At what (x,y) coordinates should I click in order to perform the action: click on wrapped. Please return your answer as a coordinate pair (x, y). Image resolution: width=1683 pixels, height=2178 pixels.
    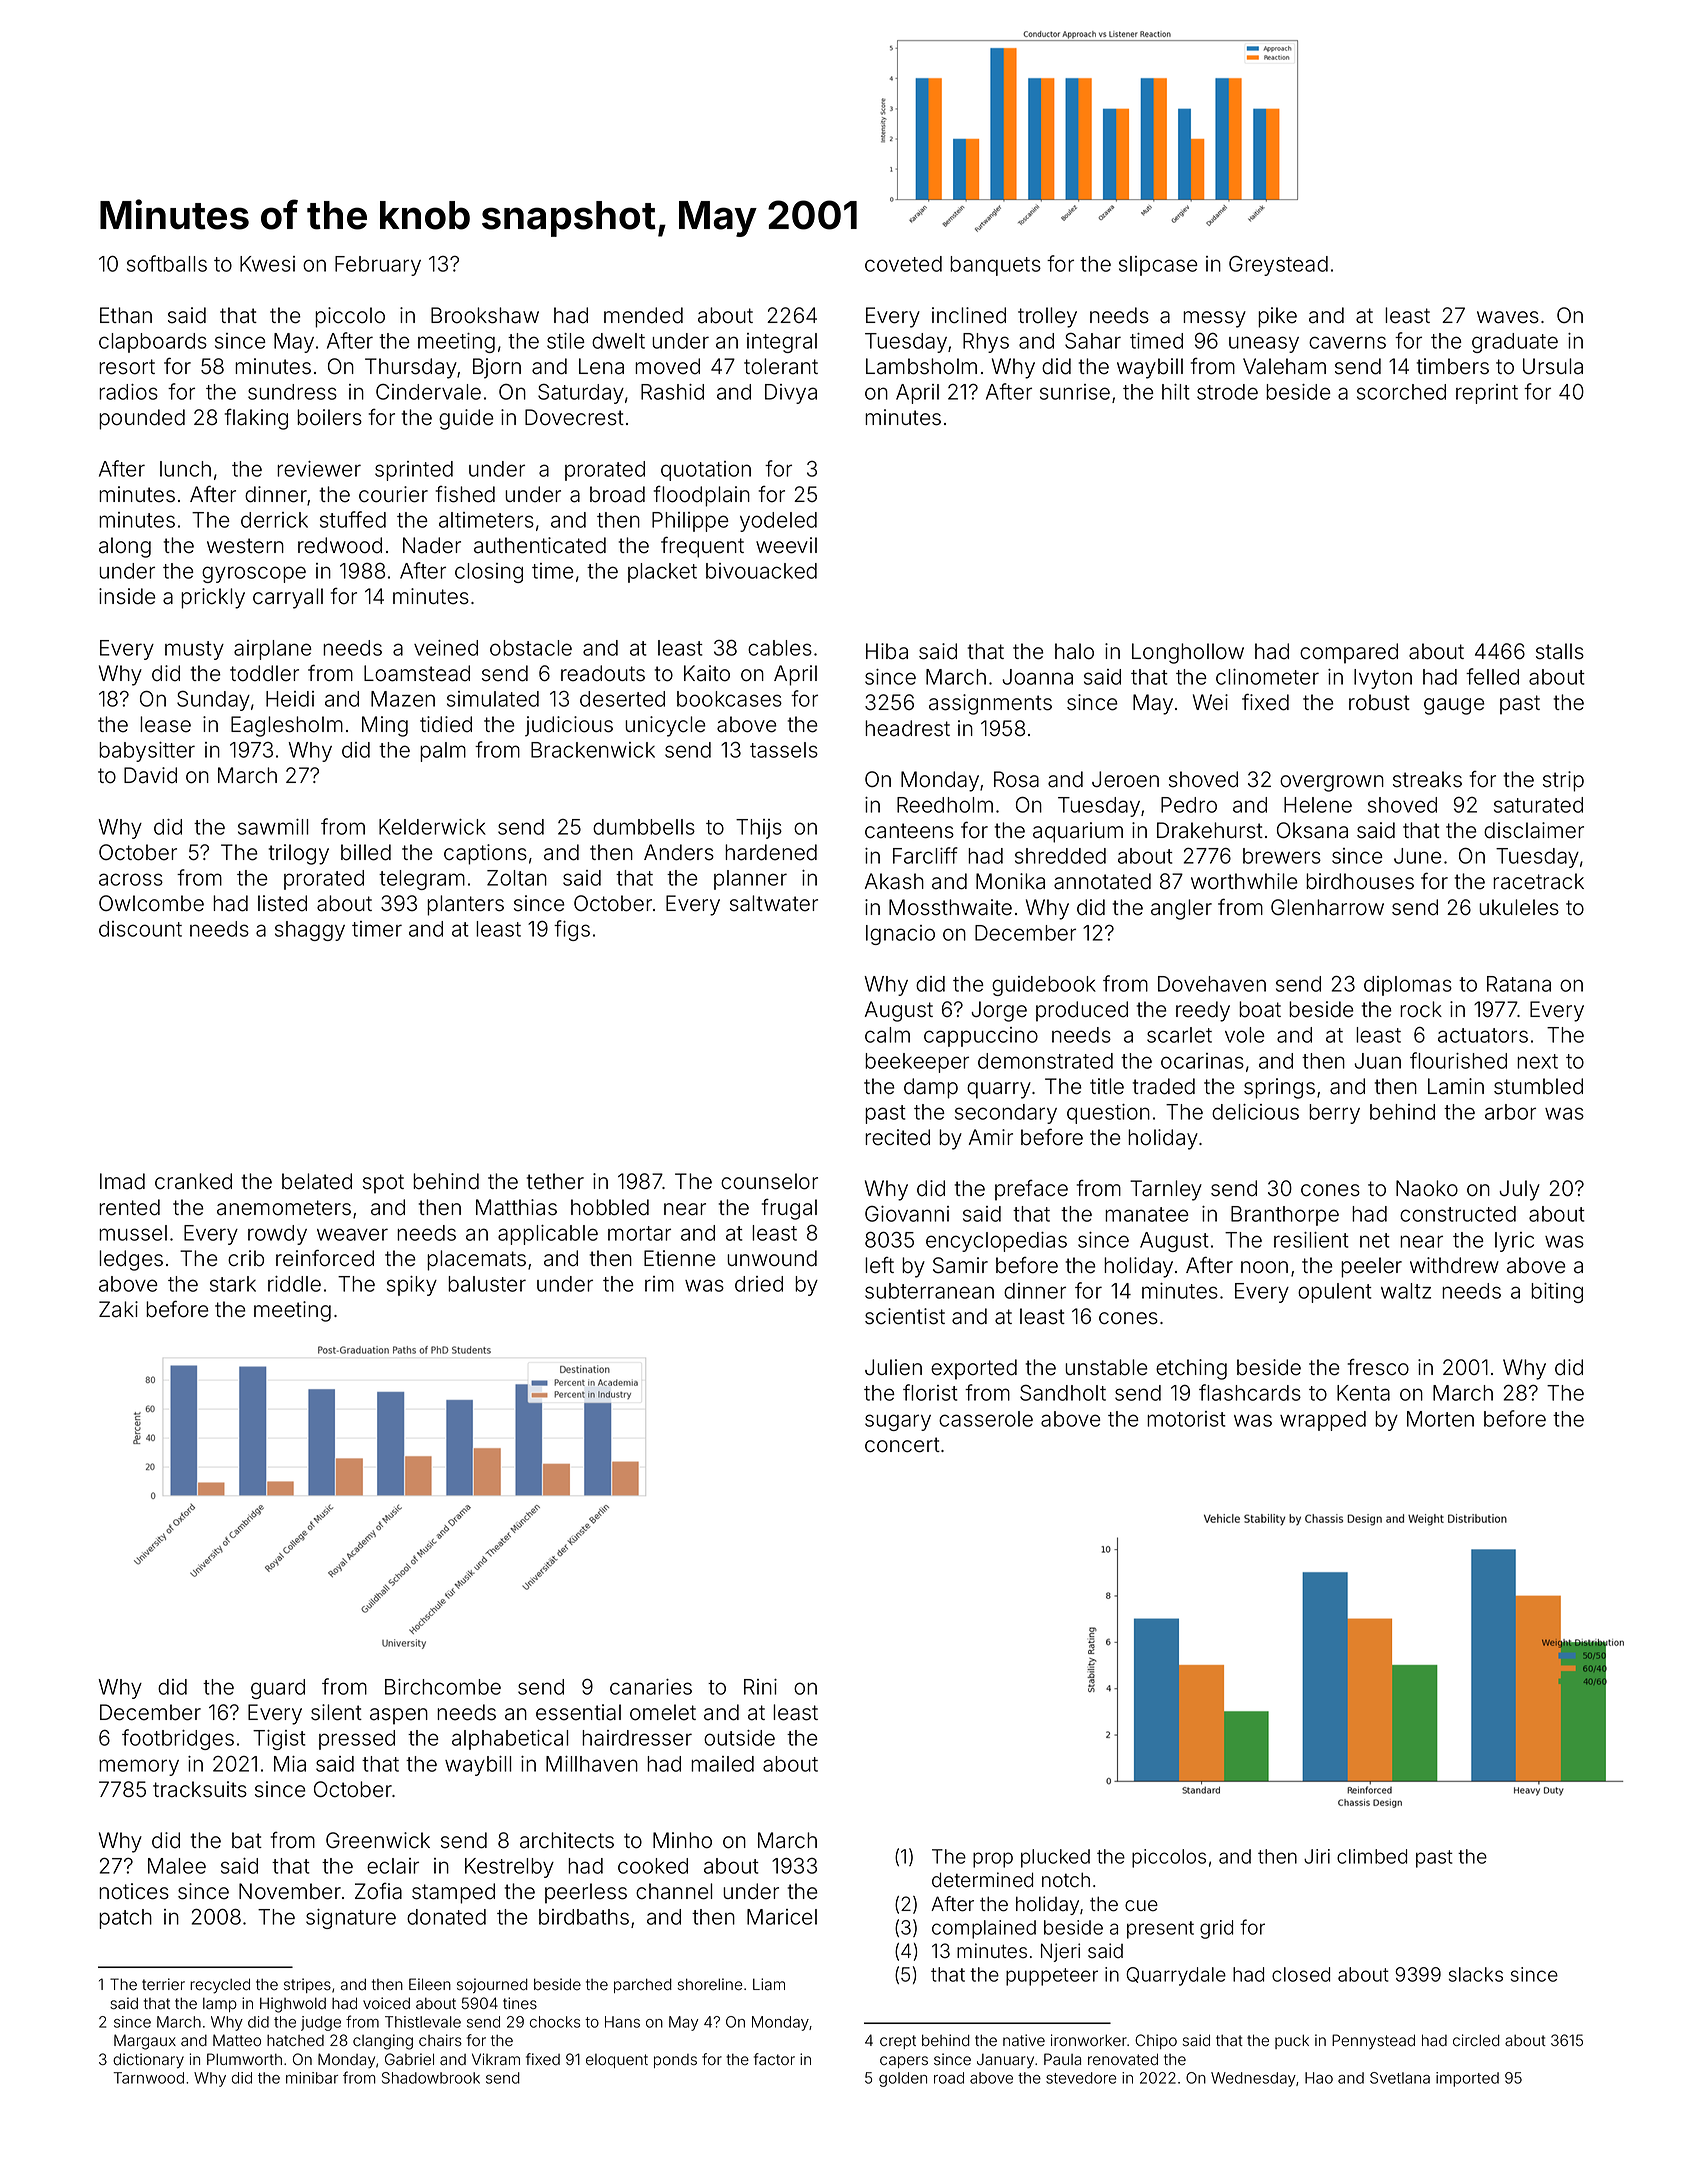
    Looking at the image, I should click on (1323, 1421).
